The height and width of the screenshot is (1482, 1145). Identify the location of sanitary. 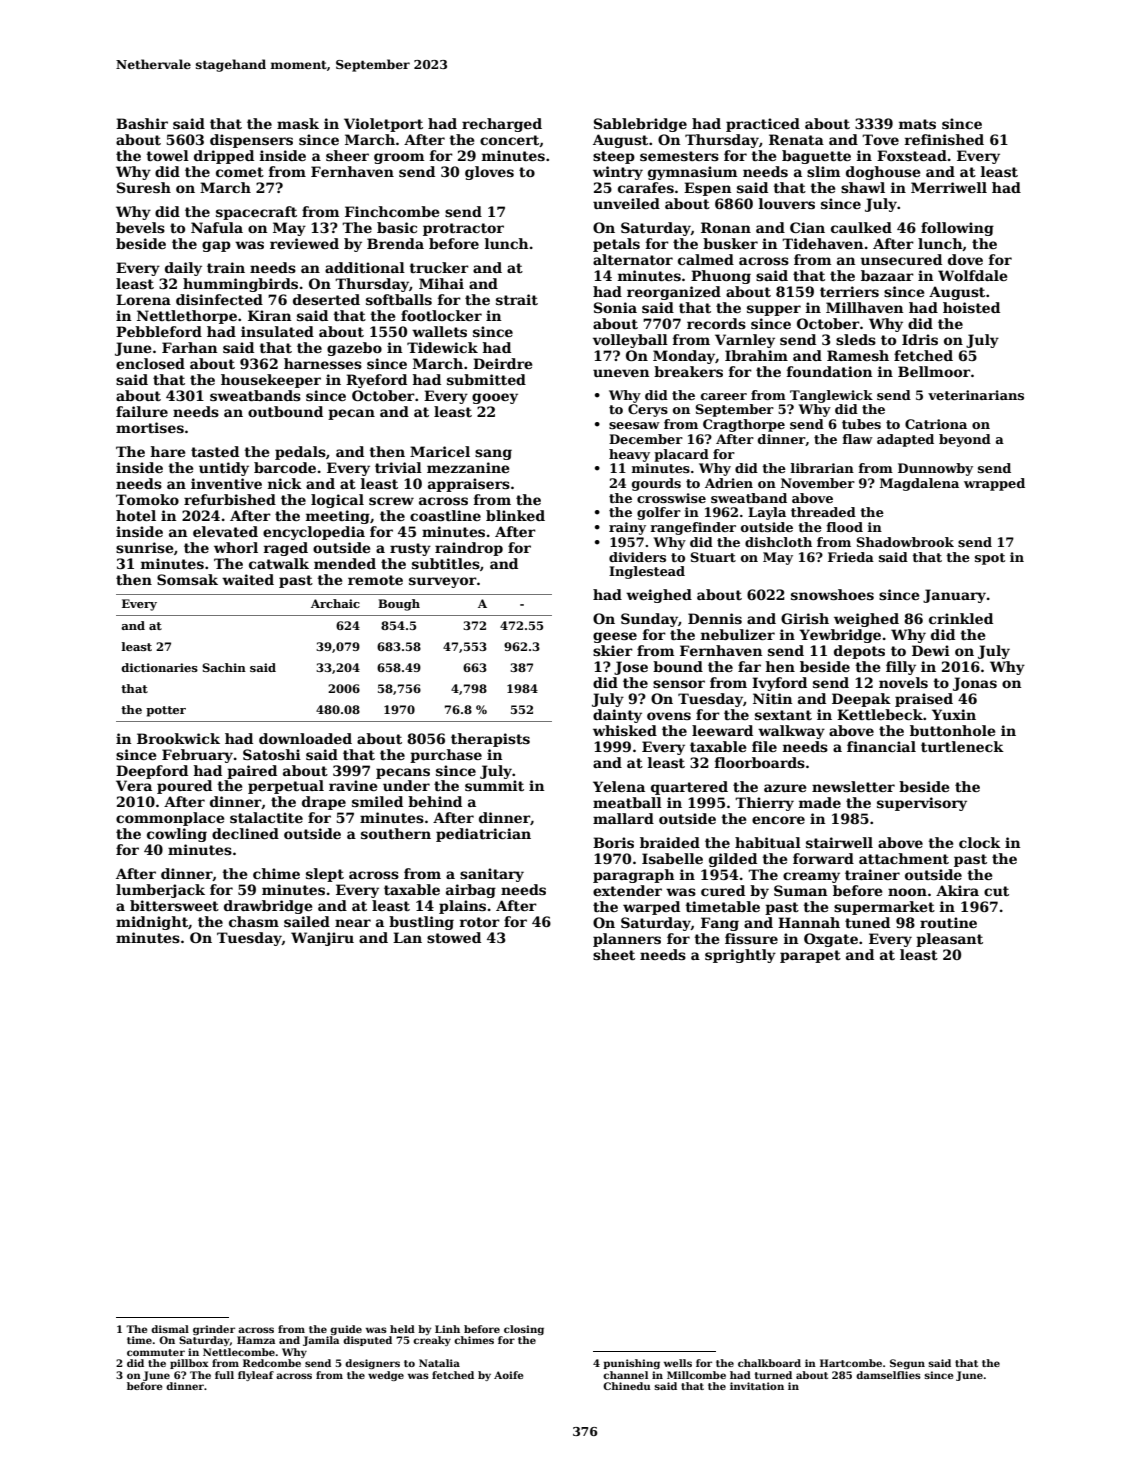
(492, 875).
